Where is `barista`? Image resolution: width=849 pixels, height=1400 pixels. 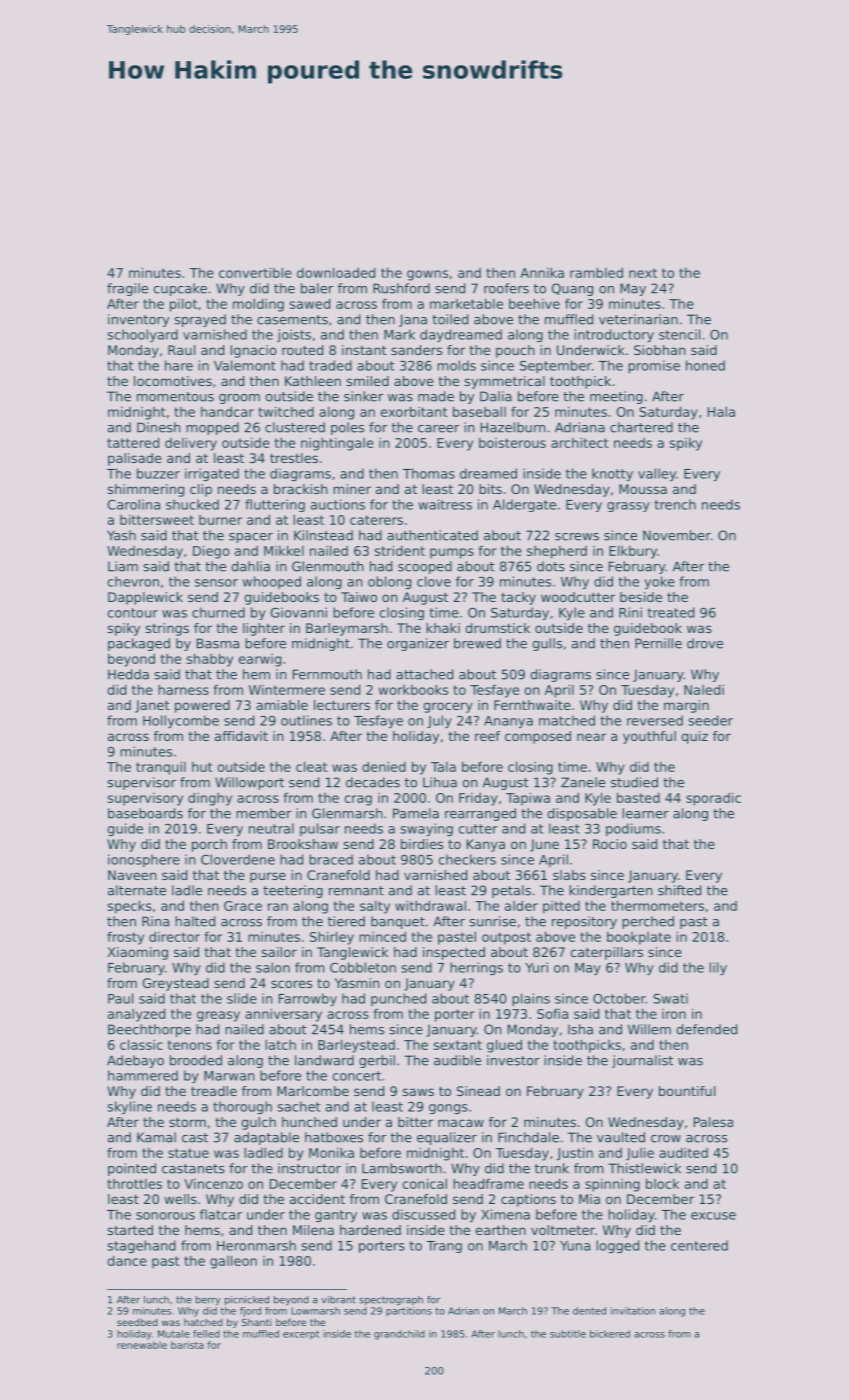
barista is located at coordinates (187, 1345).
